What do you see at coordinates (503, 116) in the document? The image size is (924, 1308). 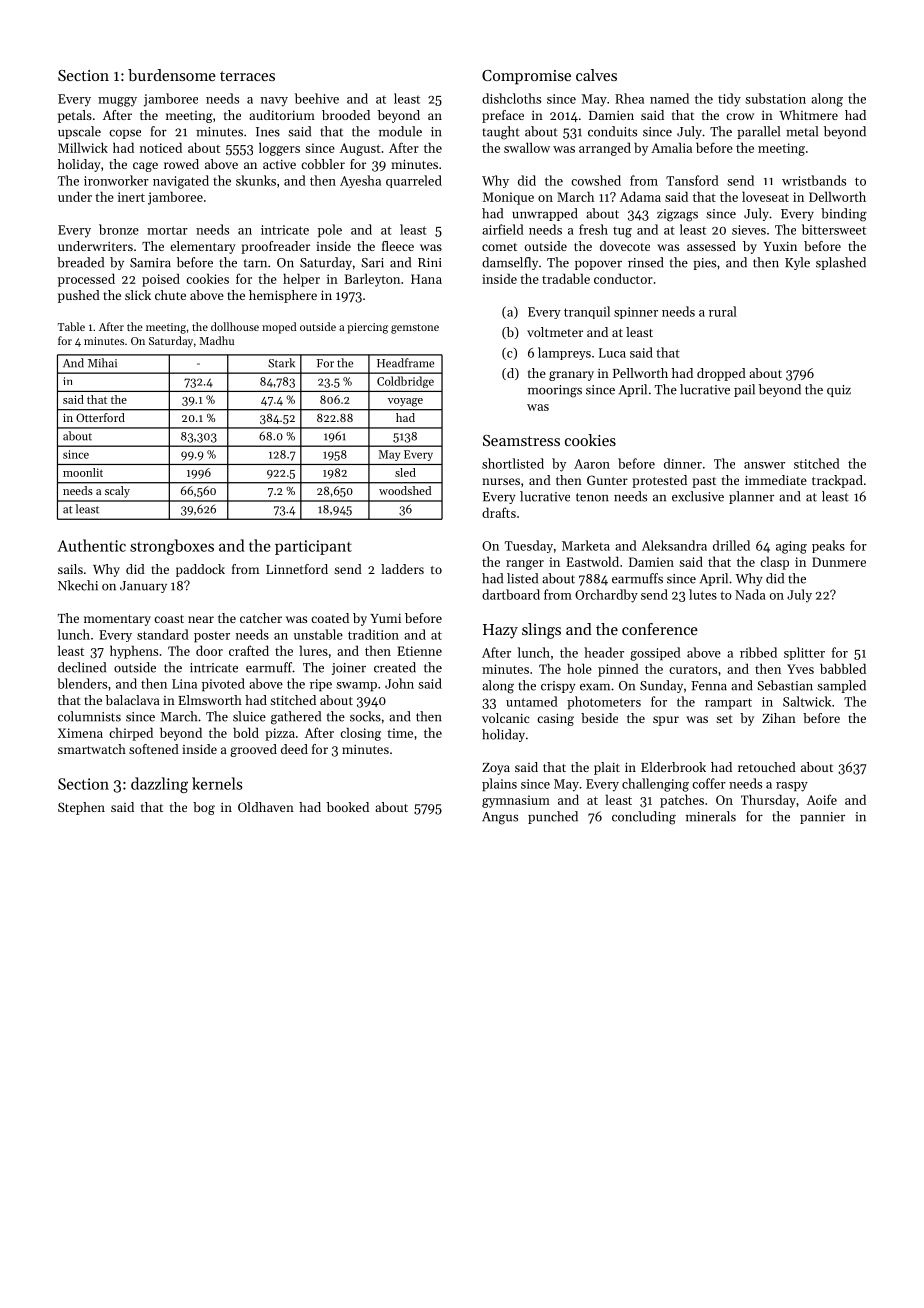 I see `preface` at bounding box center [503, 116].
